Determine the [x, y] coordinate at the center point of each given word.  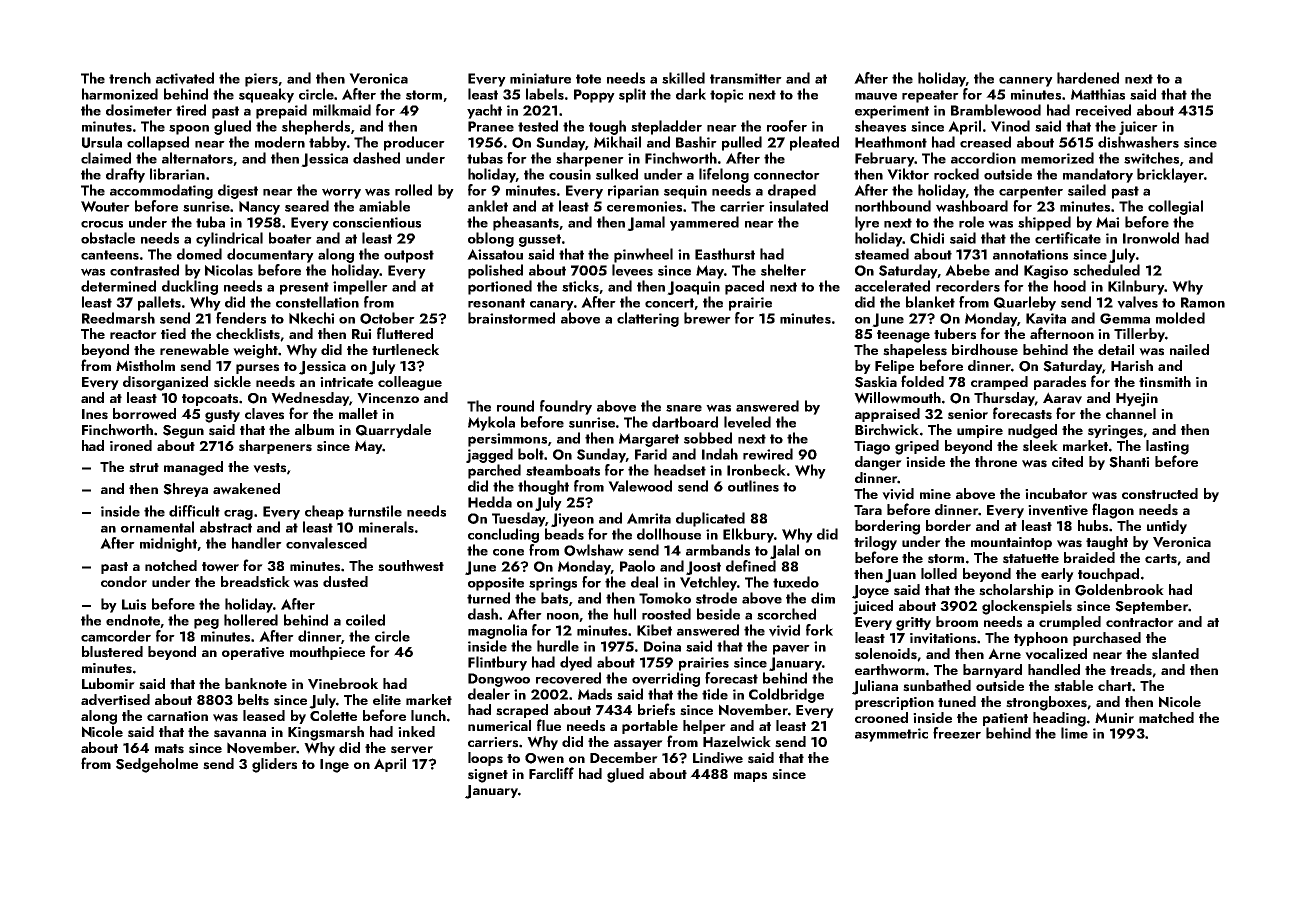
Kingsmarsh [326, 733]
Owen [544, 758]
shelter [783, 270]
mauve [876, 96]
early [1057, 575]
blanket [930, 302]
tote [588, 79]
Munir [1114, 717]
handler [257, 543]
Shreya [185, 490]
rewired [768, 454]
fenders [241, 318]
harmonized [120, 94]
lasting [1167, 447]
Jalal [784, 551]
